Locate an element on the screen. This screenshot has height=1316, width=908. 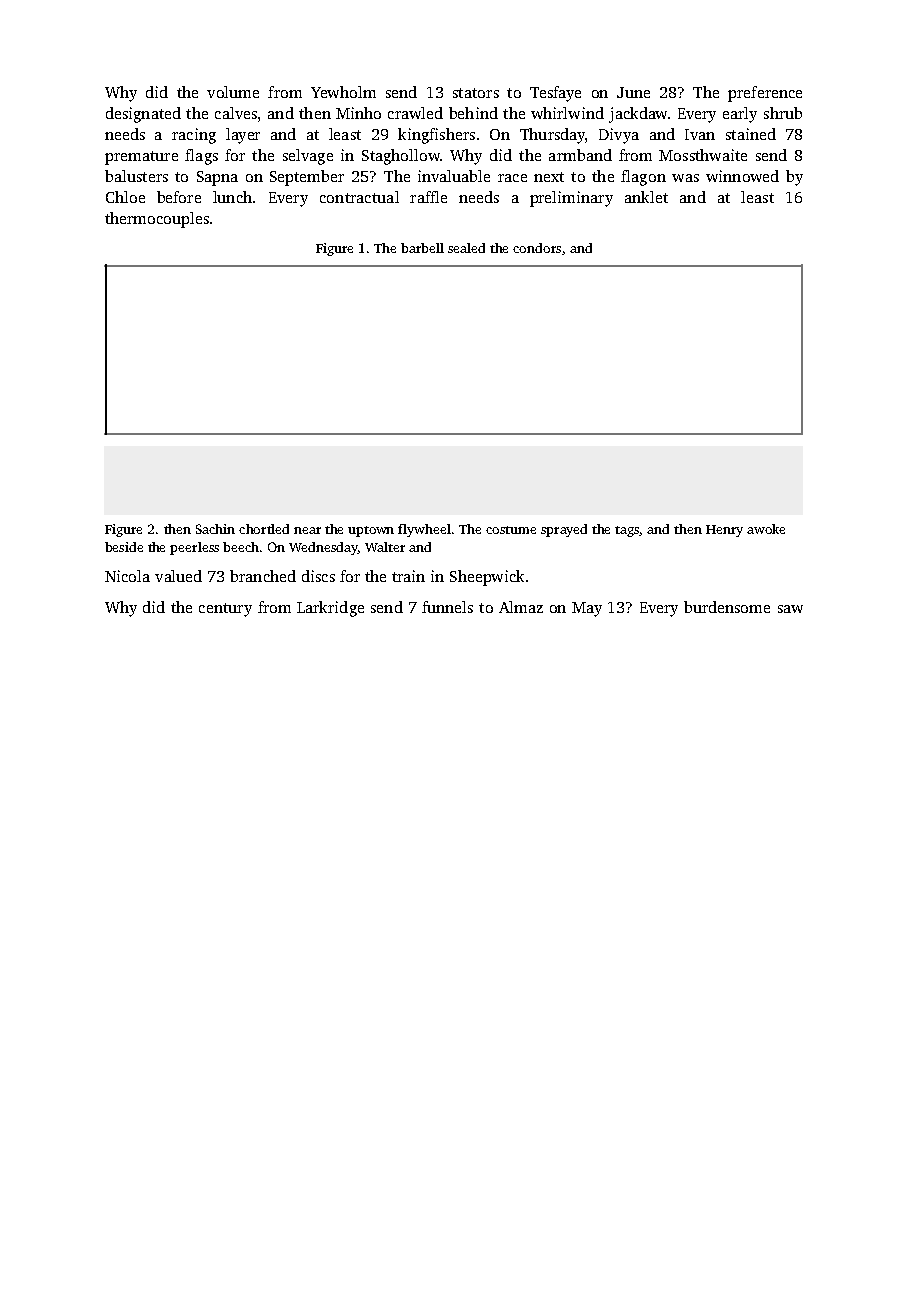
Henry is located at coordinates (724, 531).
